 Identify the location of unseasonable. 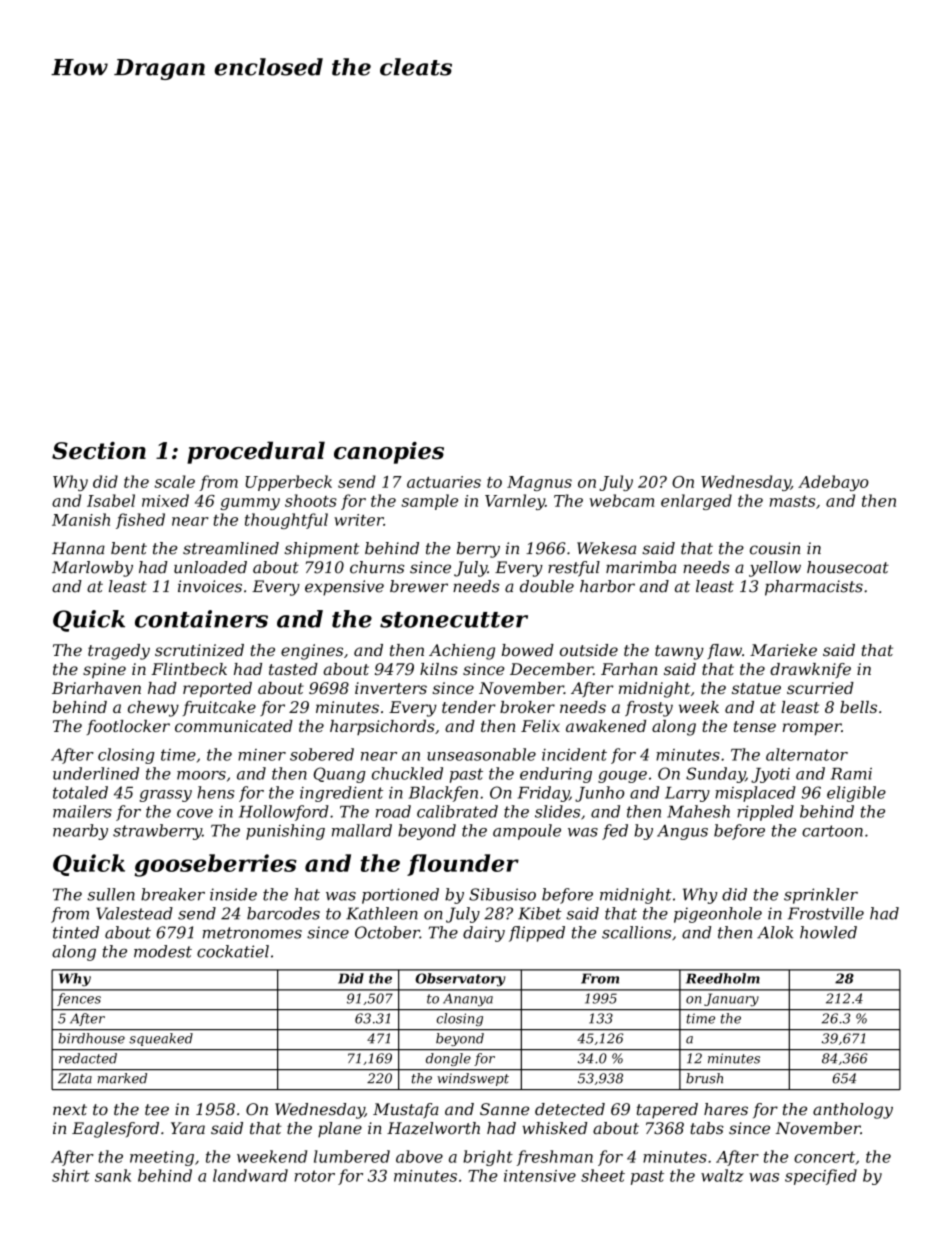
(481, 754).
